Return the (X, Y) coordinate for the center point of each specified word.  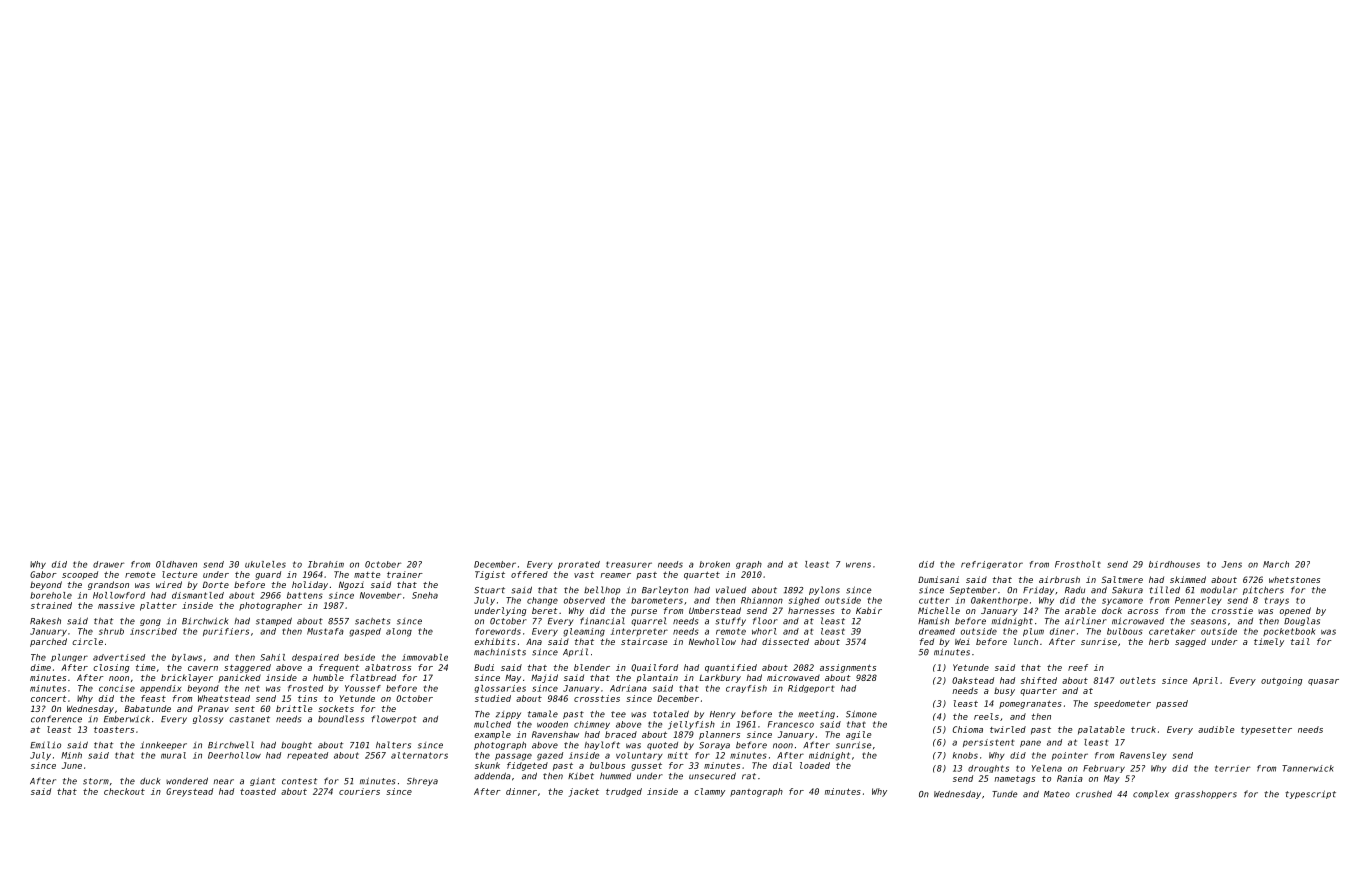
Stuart (489, 590)
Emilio (45, 745)
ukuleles (265, 564)
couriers (359, 791)
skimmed (1188, 579)
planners (719, 735)
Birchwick (205, 621)
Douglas (1302, 621)
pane (1030, 743)
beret (545, 610)
